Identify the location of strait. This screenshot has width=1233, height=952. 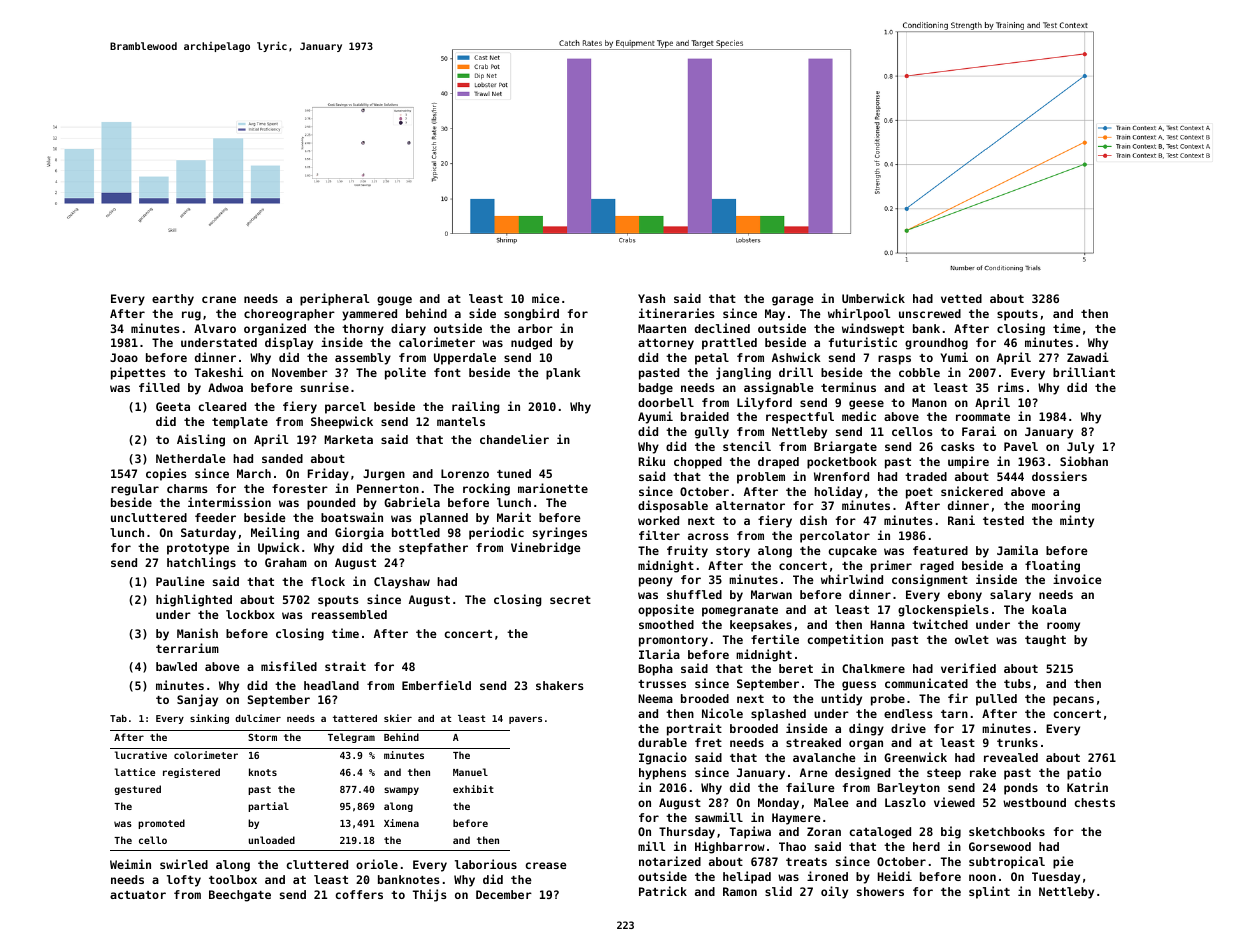
(345, 666).
